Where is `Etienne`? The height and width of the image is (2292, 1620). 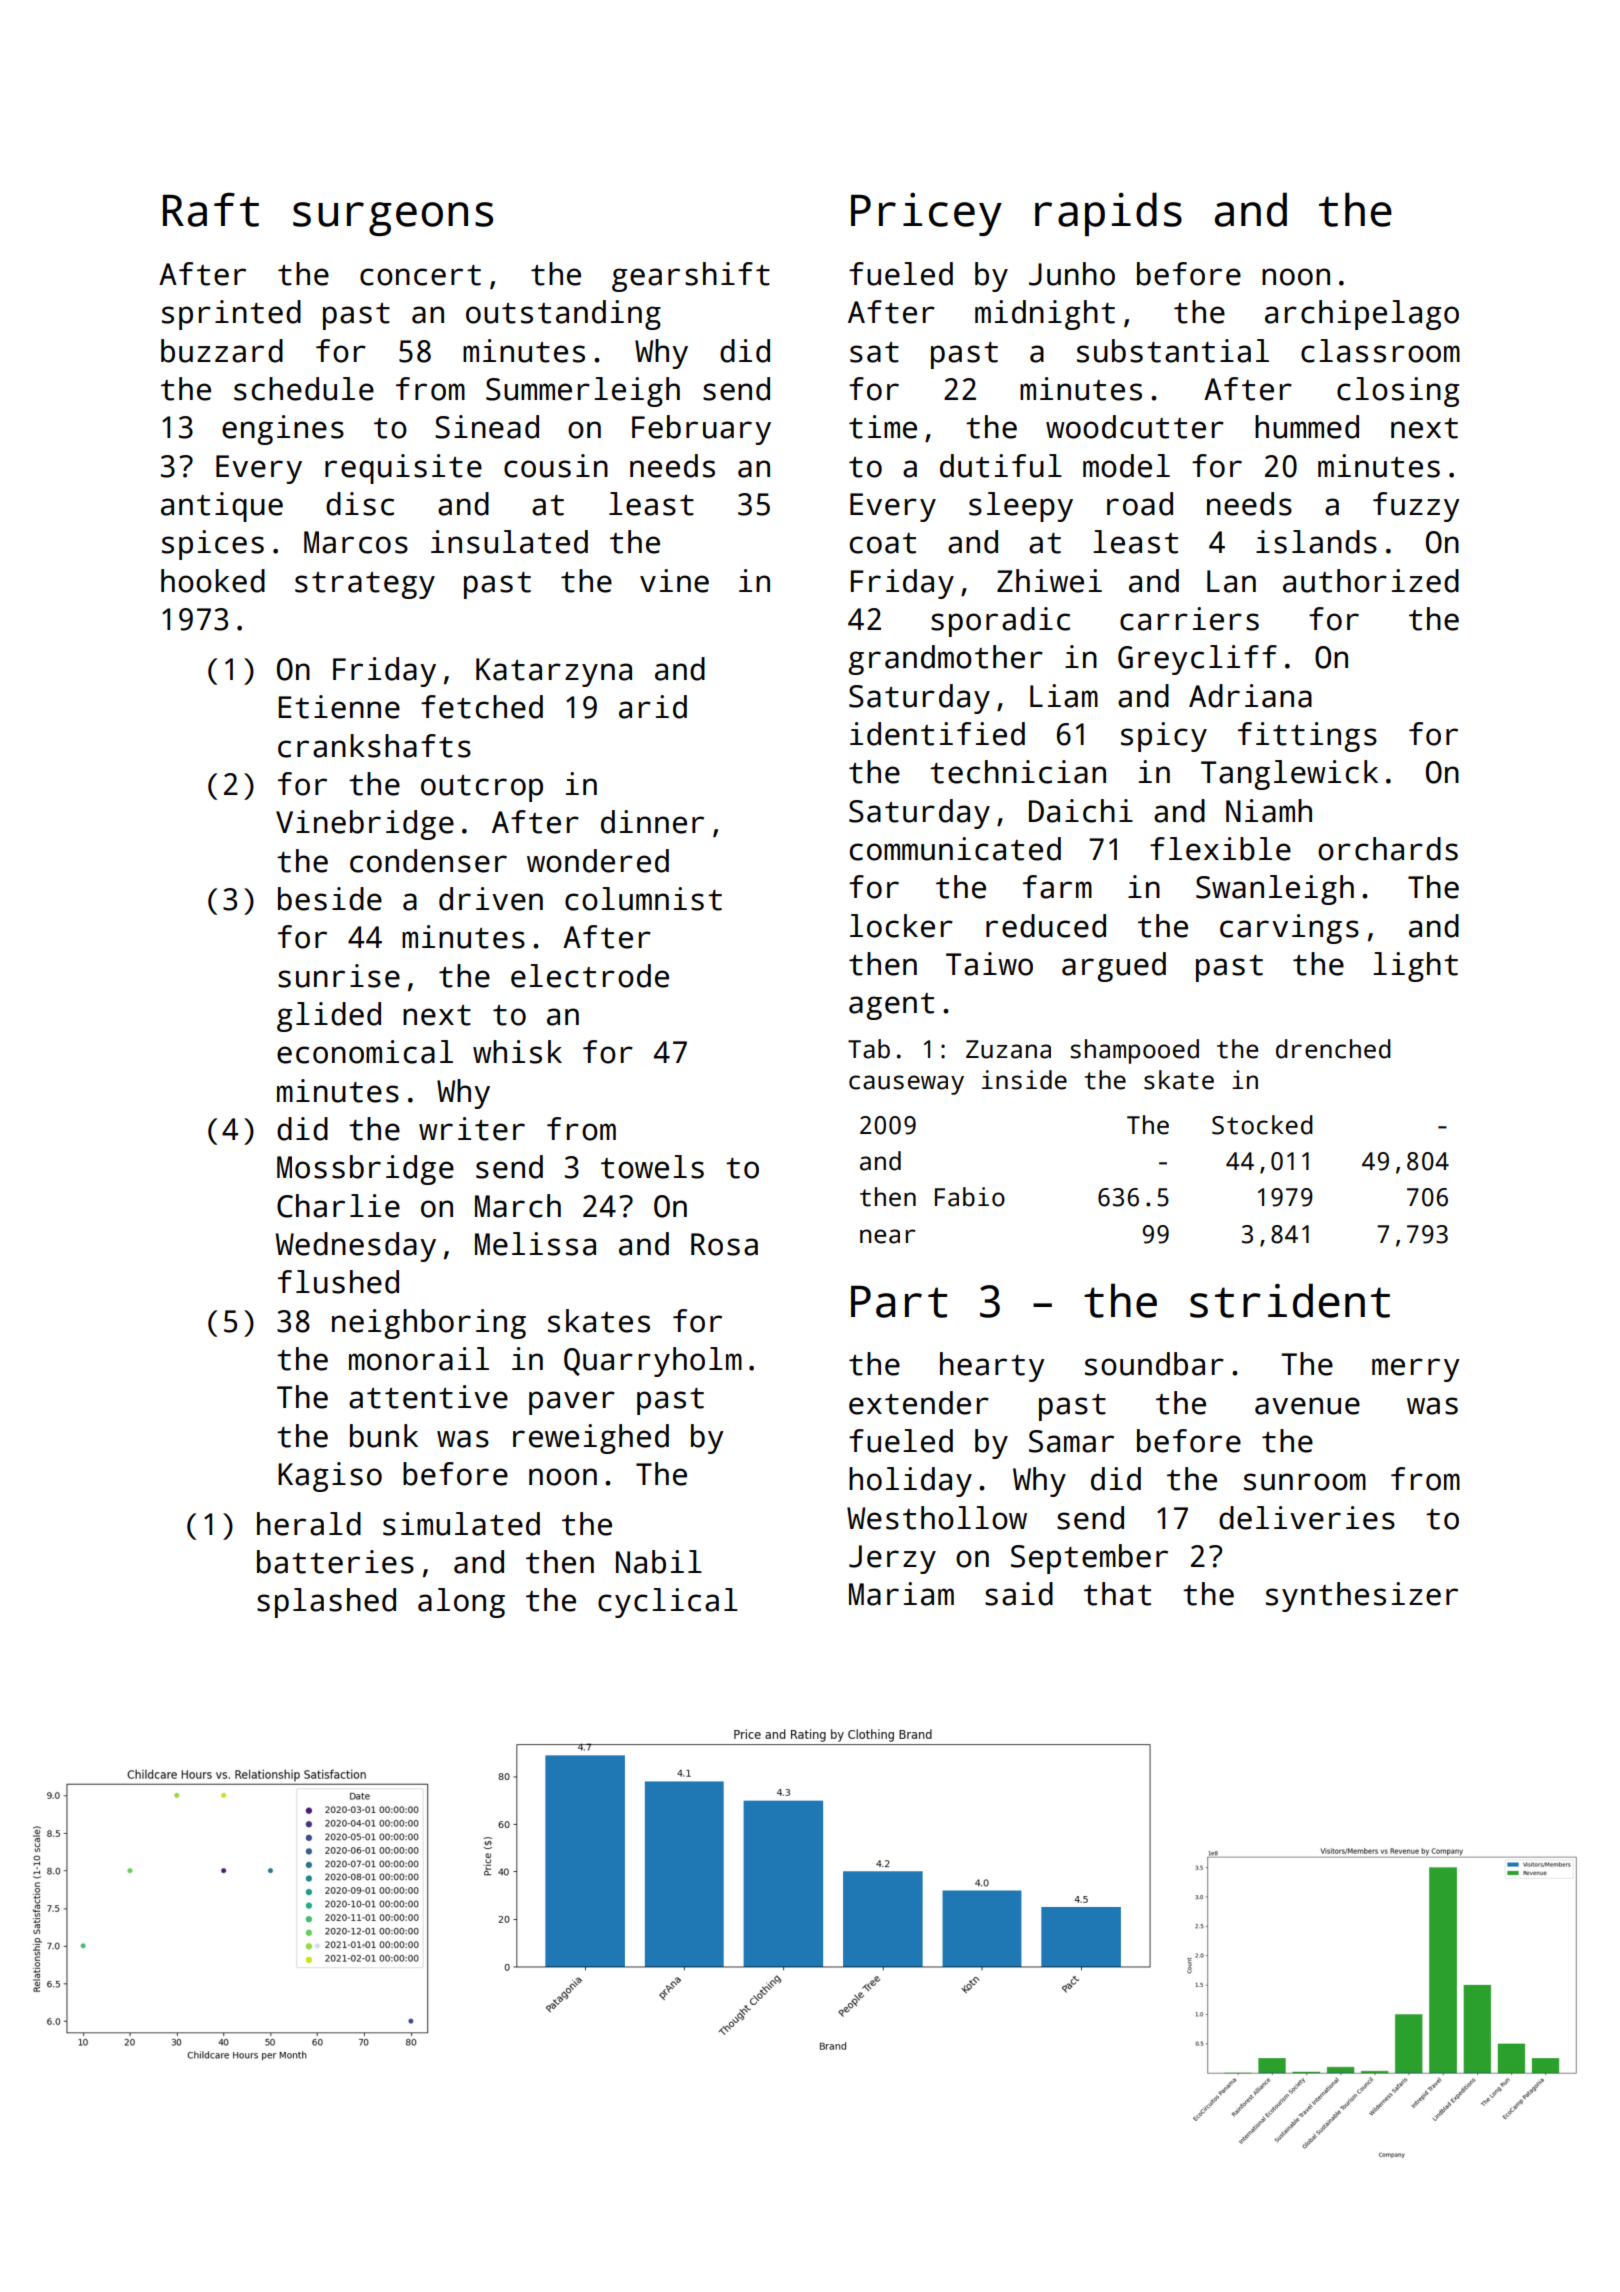 Etienne is located at coordinates (339, 707).
